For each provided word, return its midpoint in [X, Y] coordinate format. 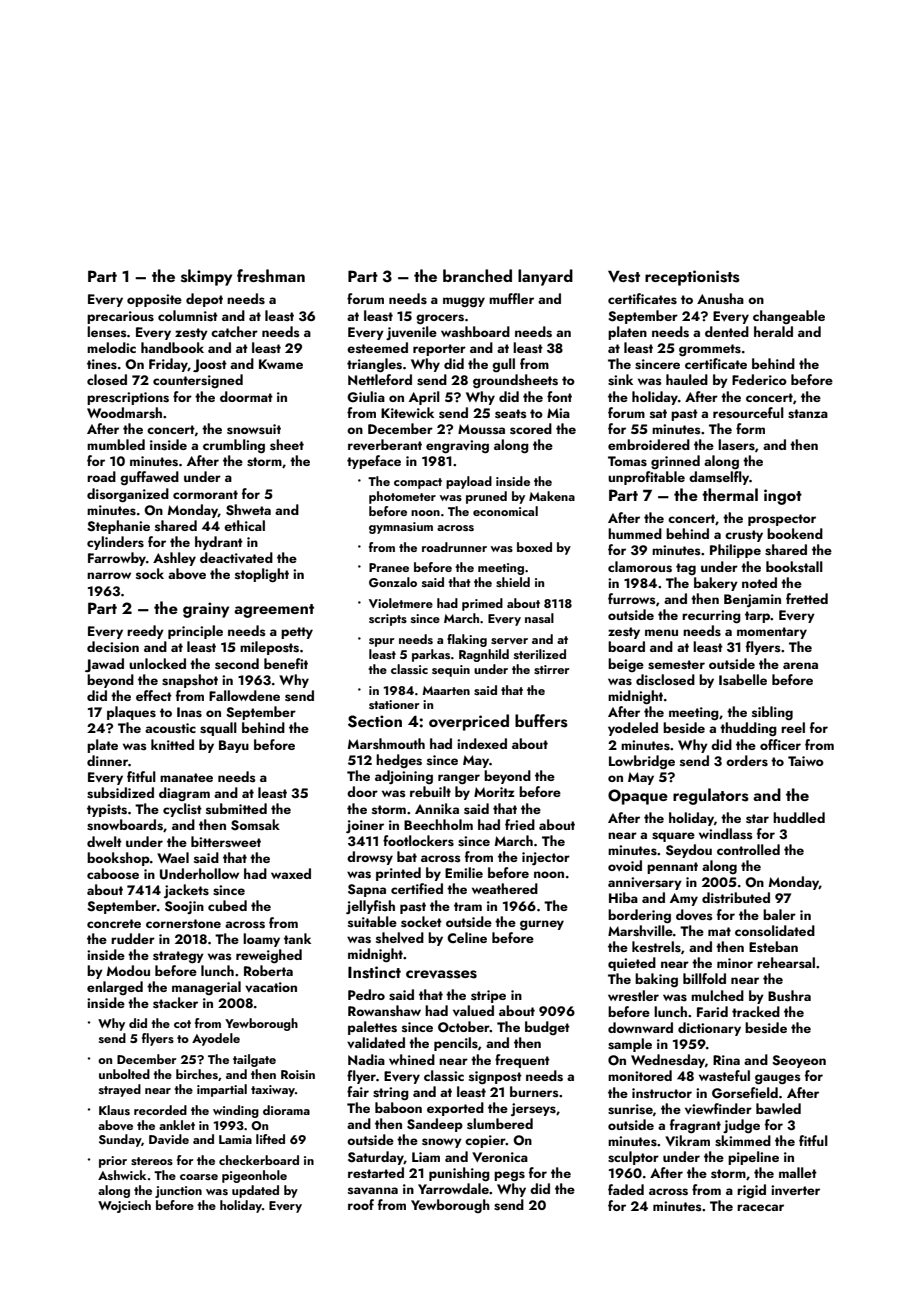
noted [759, 582]
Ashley [174, 559]
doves [694, 914]
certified [417, 888]
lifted [270, 1139]
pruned [486, 497]
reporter [439, 350]
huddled [799, 817]
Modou [128, 970]
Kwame [281, 364]
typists [107, 810]
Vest [624, 277]
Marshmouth [386, 744]
